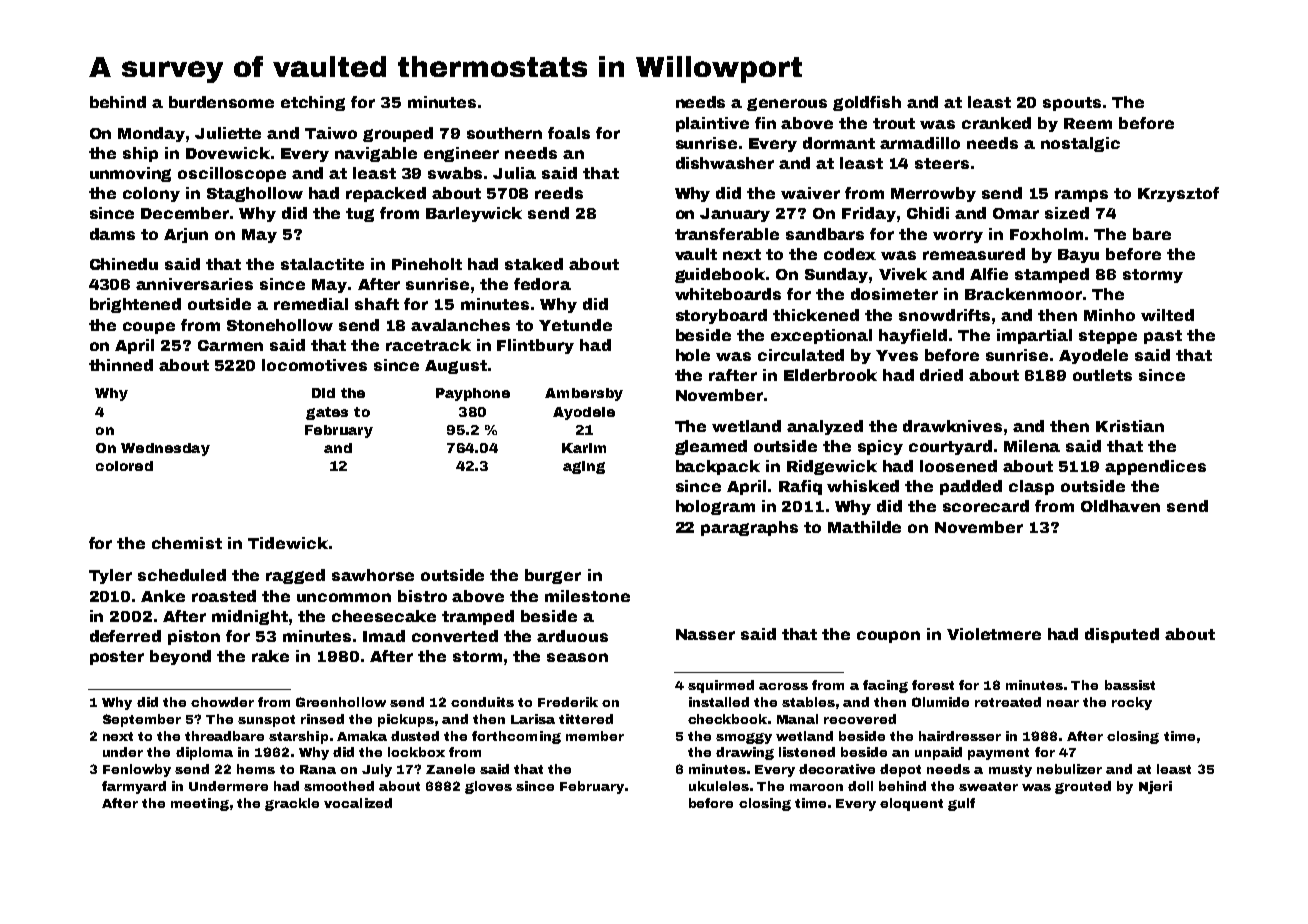 The image size is (1308, 924). What do you see at coordinates (1083, 787) in the screenshot?
I see `grouted` at bounding box center [1083, 787].
